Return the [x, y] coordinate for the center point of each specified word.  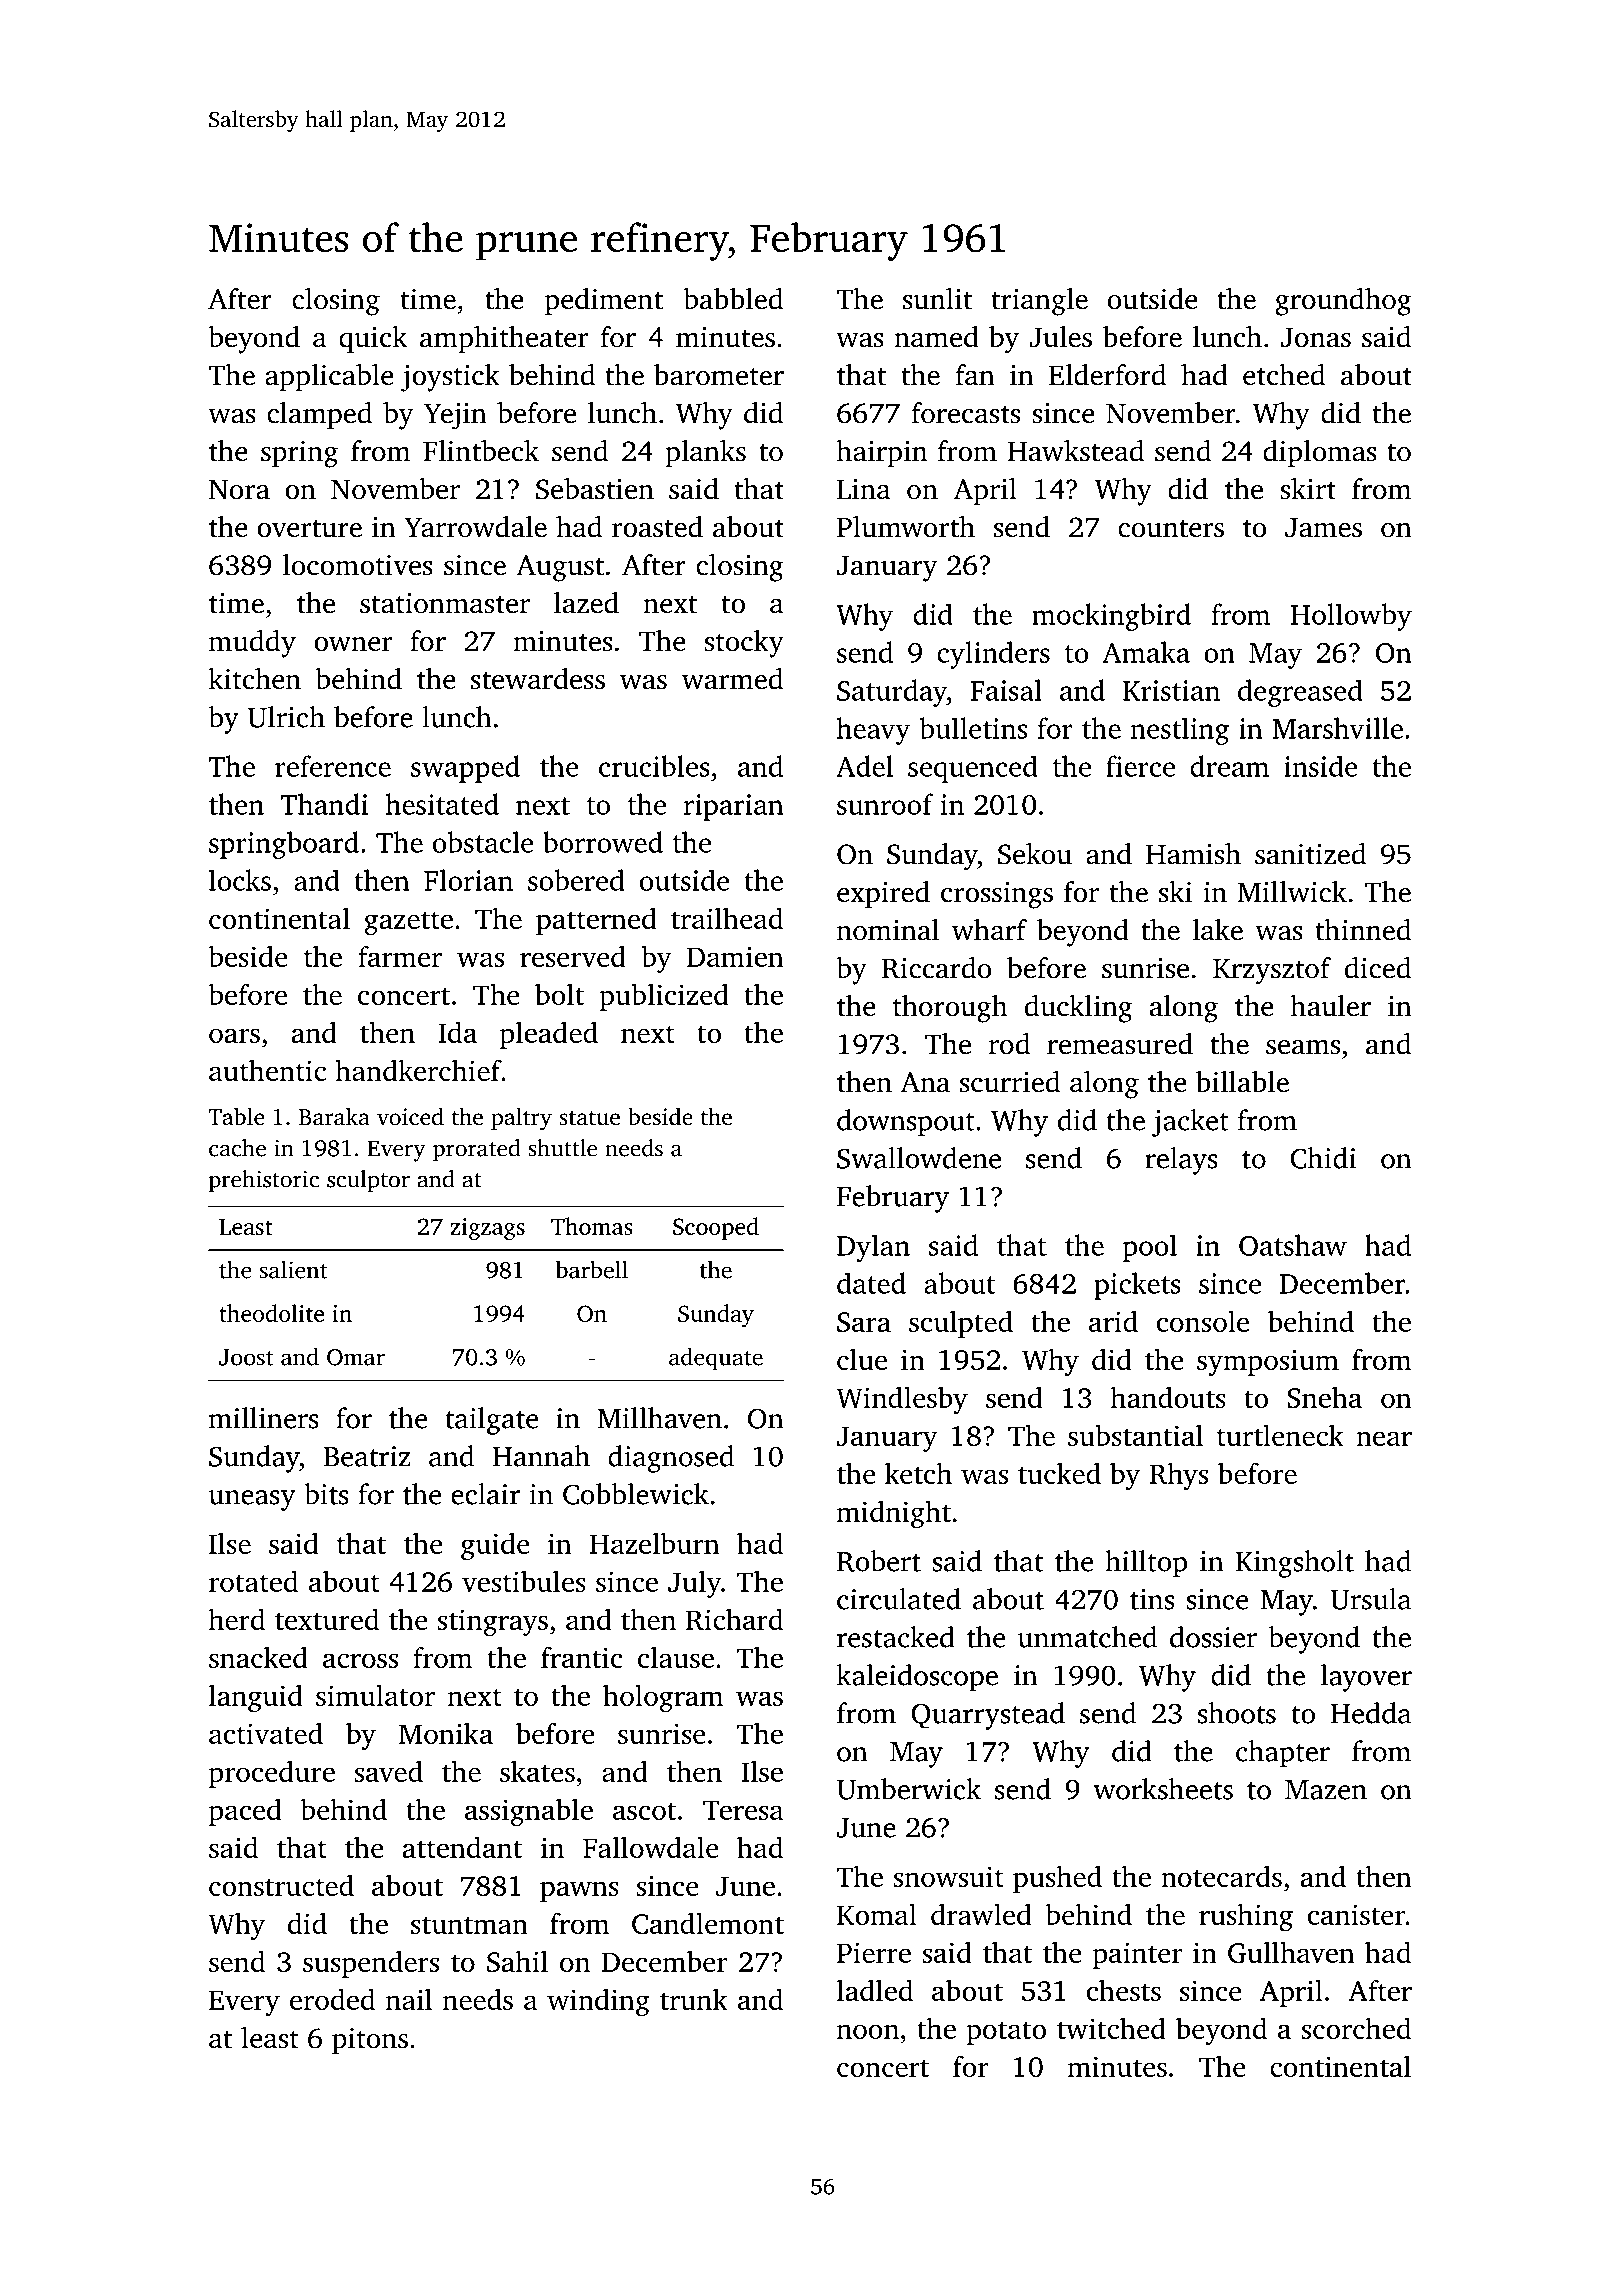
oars [234, 1035]
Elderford [1107, 375]
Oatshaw [1293, 1245]
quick [373, 339]
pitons [370, 2041]
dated [871, 1283]
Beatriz [367, 1456]
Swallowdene [919, 1158]
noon [868, 2031]
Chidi [1323, 1158]
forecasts [966, 413]
